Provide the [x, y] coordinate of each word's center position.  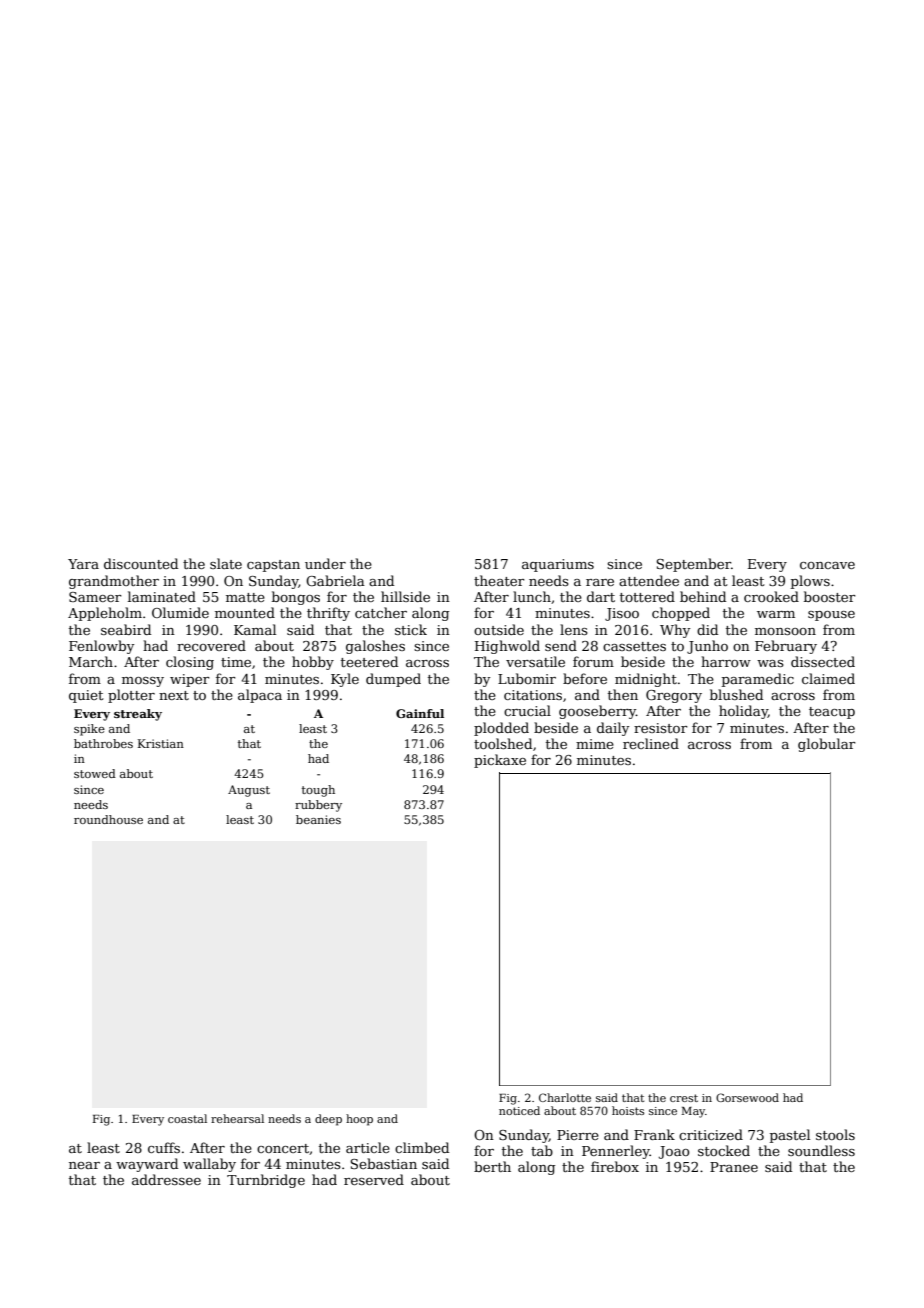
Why [675, 631]
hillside [405, 596]
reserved [374, 1179]
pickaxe [500, 761]
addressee [166, 1179]
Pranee [734, 1167]
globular [827, 745]
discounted [141, 563]
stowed [95, 773]
